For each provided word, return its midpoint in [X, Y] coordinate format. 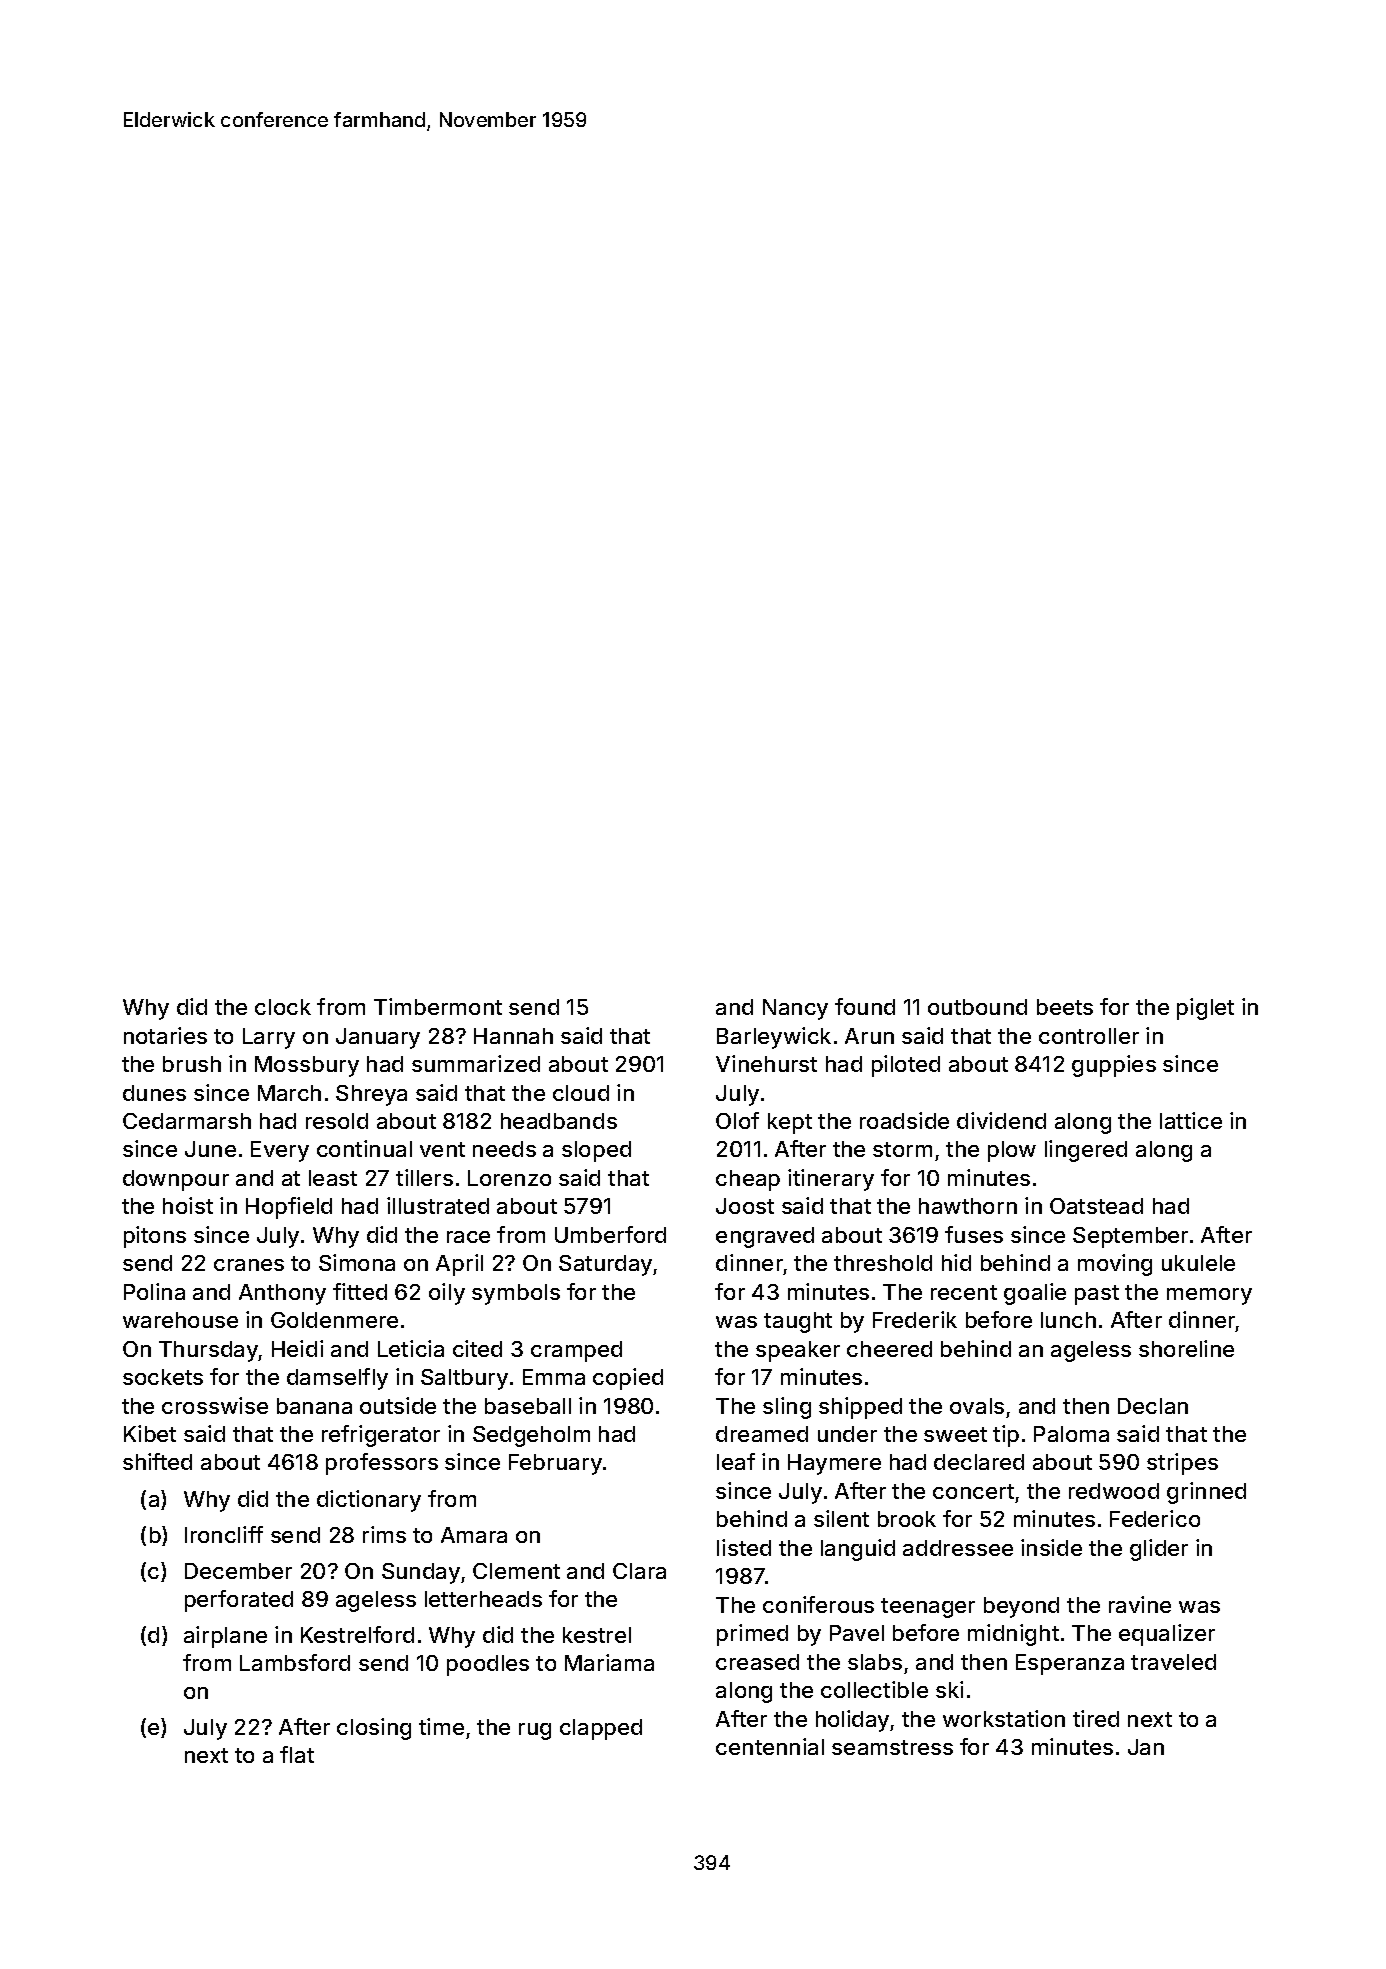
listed [744, 1547]
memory [1209, 1296]
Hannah [513, 1036]
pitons [155, 1237]
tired [1096, 1718]
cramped [576, 1351]
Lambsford [295, 1662]
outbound [977, 1007]
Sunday [421, 1573]
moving [1115, 1265]
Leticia [411, 1348]
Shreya [371, 1095]
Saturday [606, 1265]
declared [979, 1462]
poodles [488, 1665]
